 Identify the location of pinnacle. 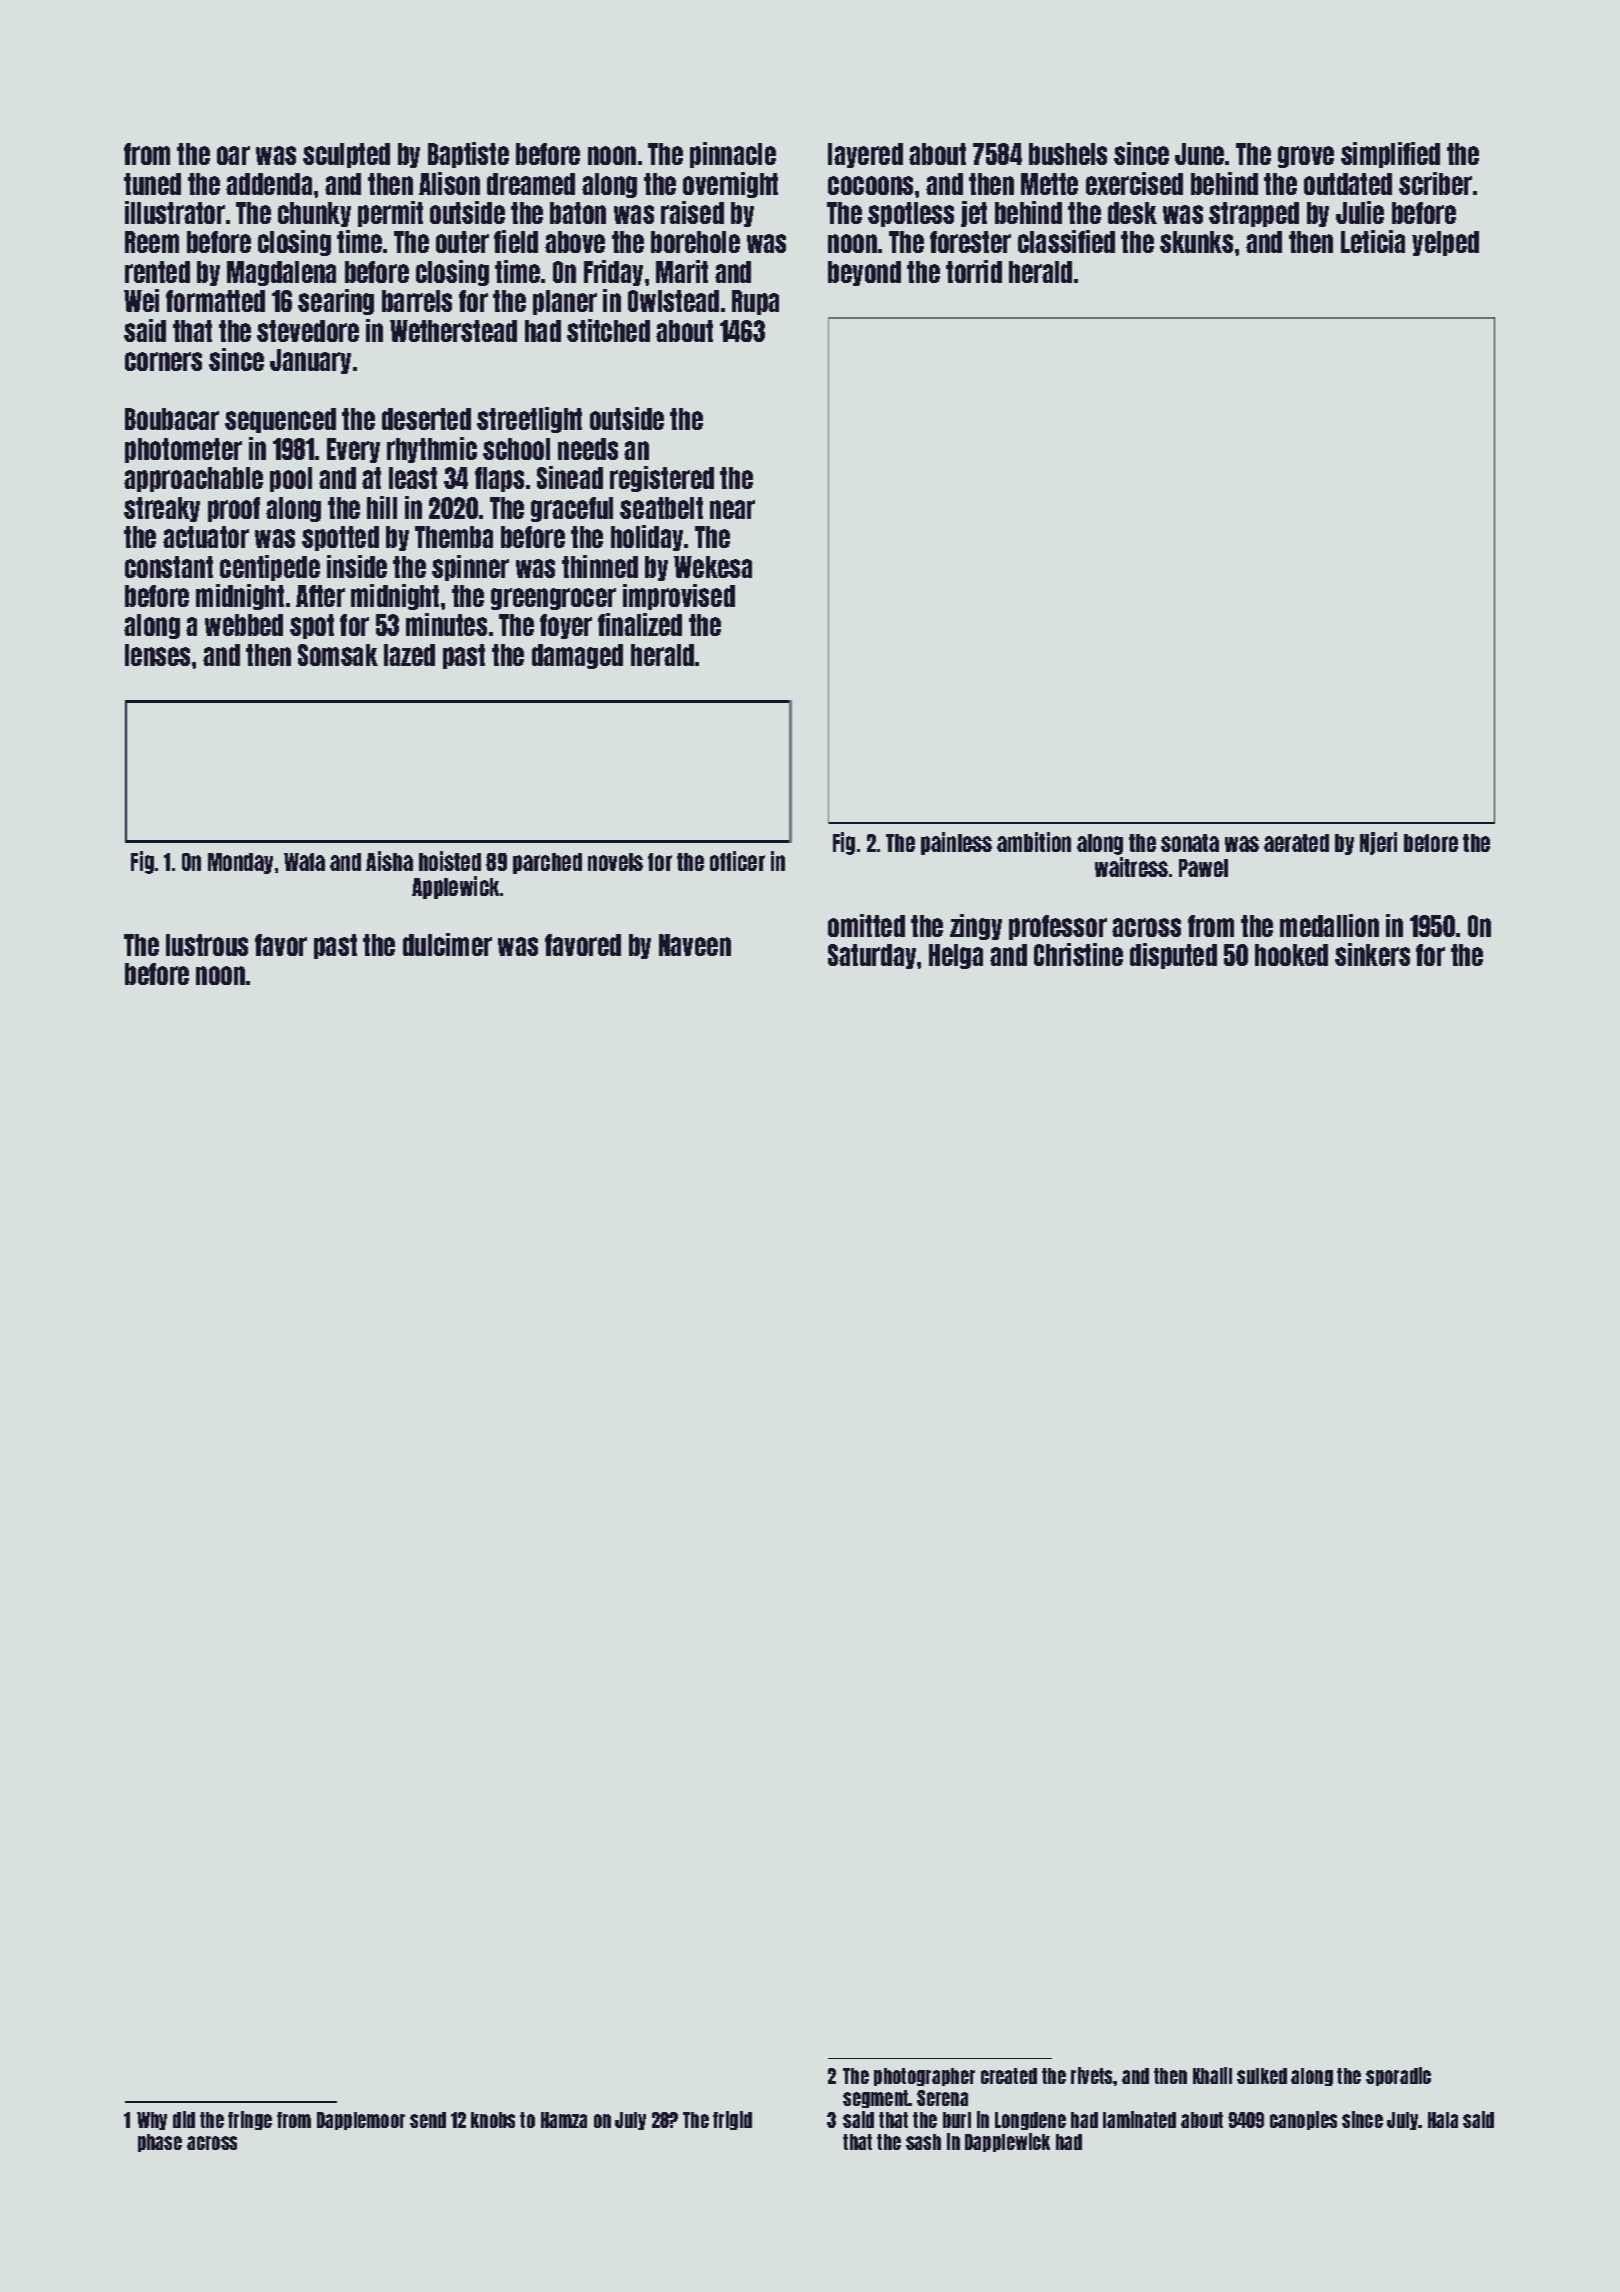
(733, 155).
